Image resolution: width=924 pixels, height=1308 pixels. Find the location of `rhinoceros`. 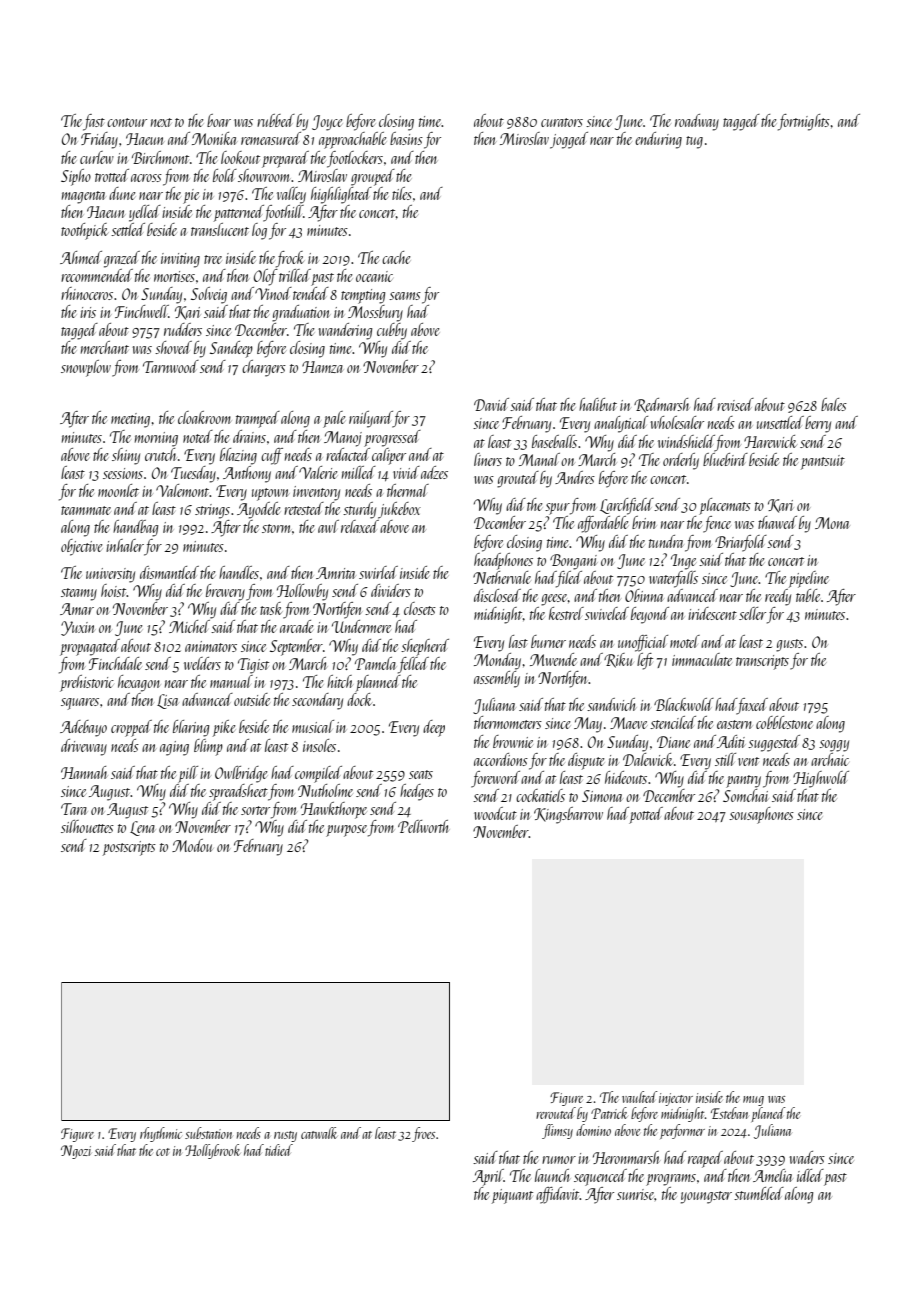

rhinoceros is located at coordinates (87, 293).
